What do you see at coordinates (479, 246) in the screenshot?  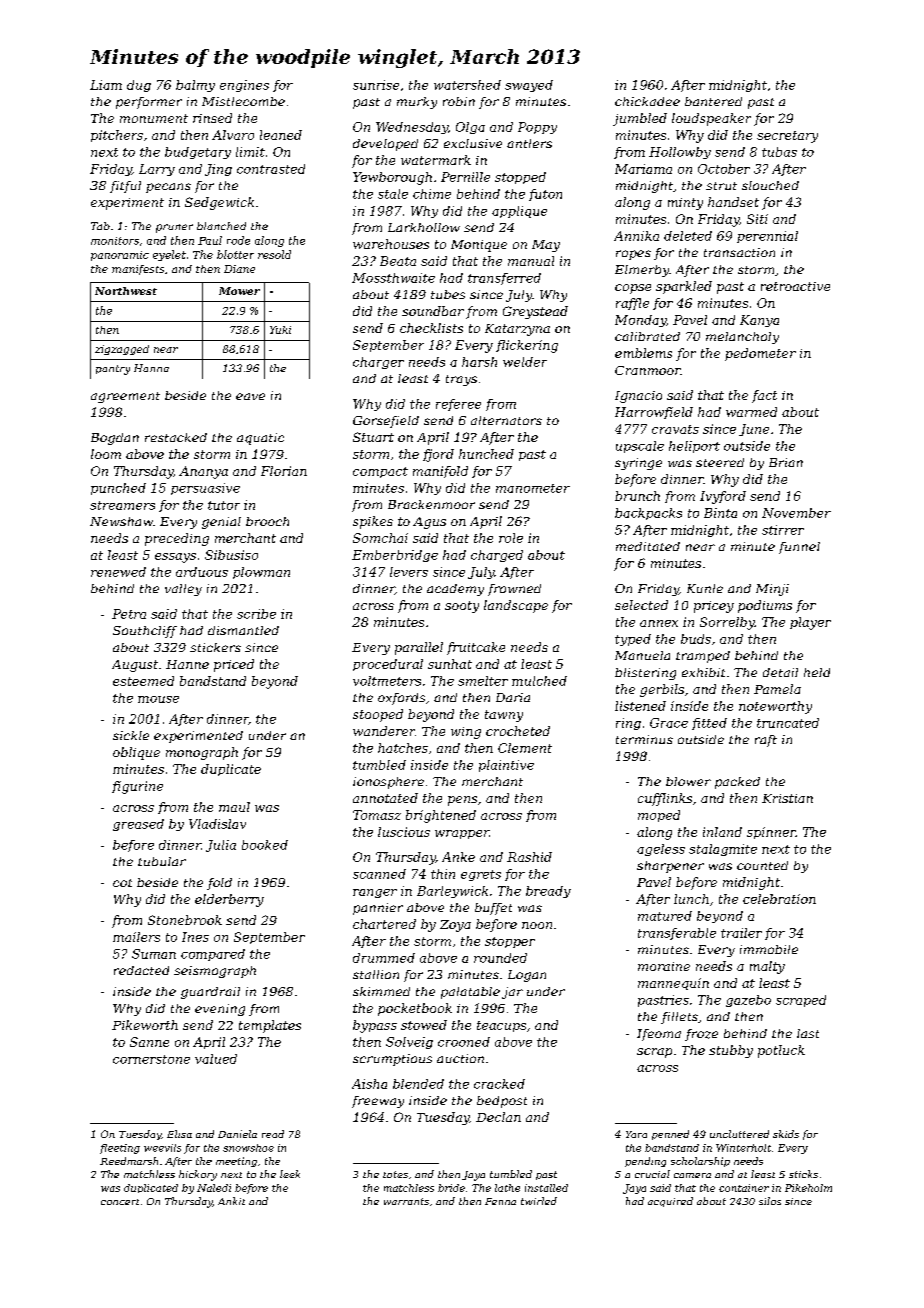 I see `Monique` at bounding box center [479, 246].
